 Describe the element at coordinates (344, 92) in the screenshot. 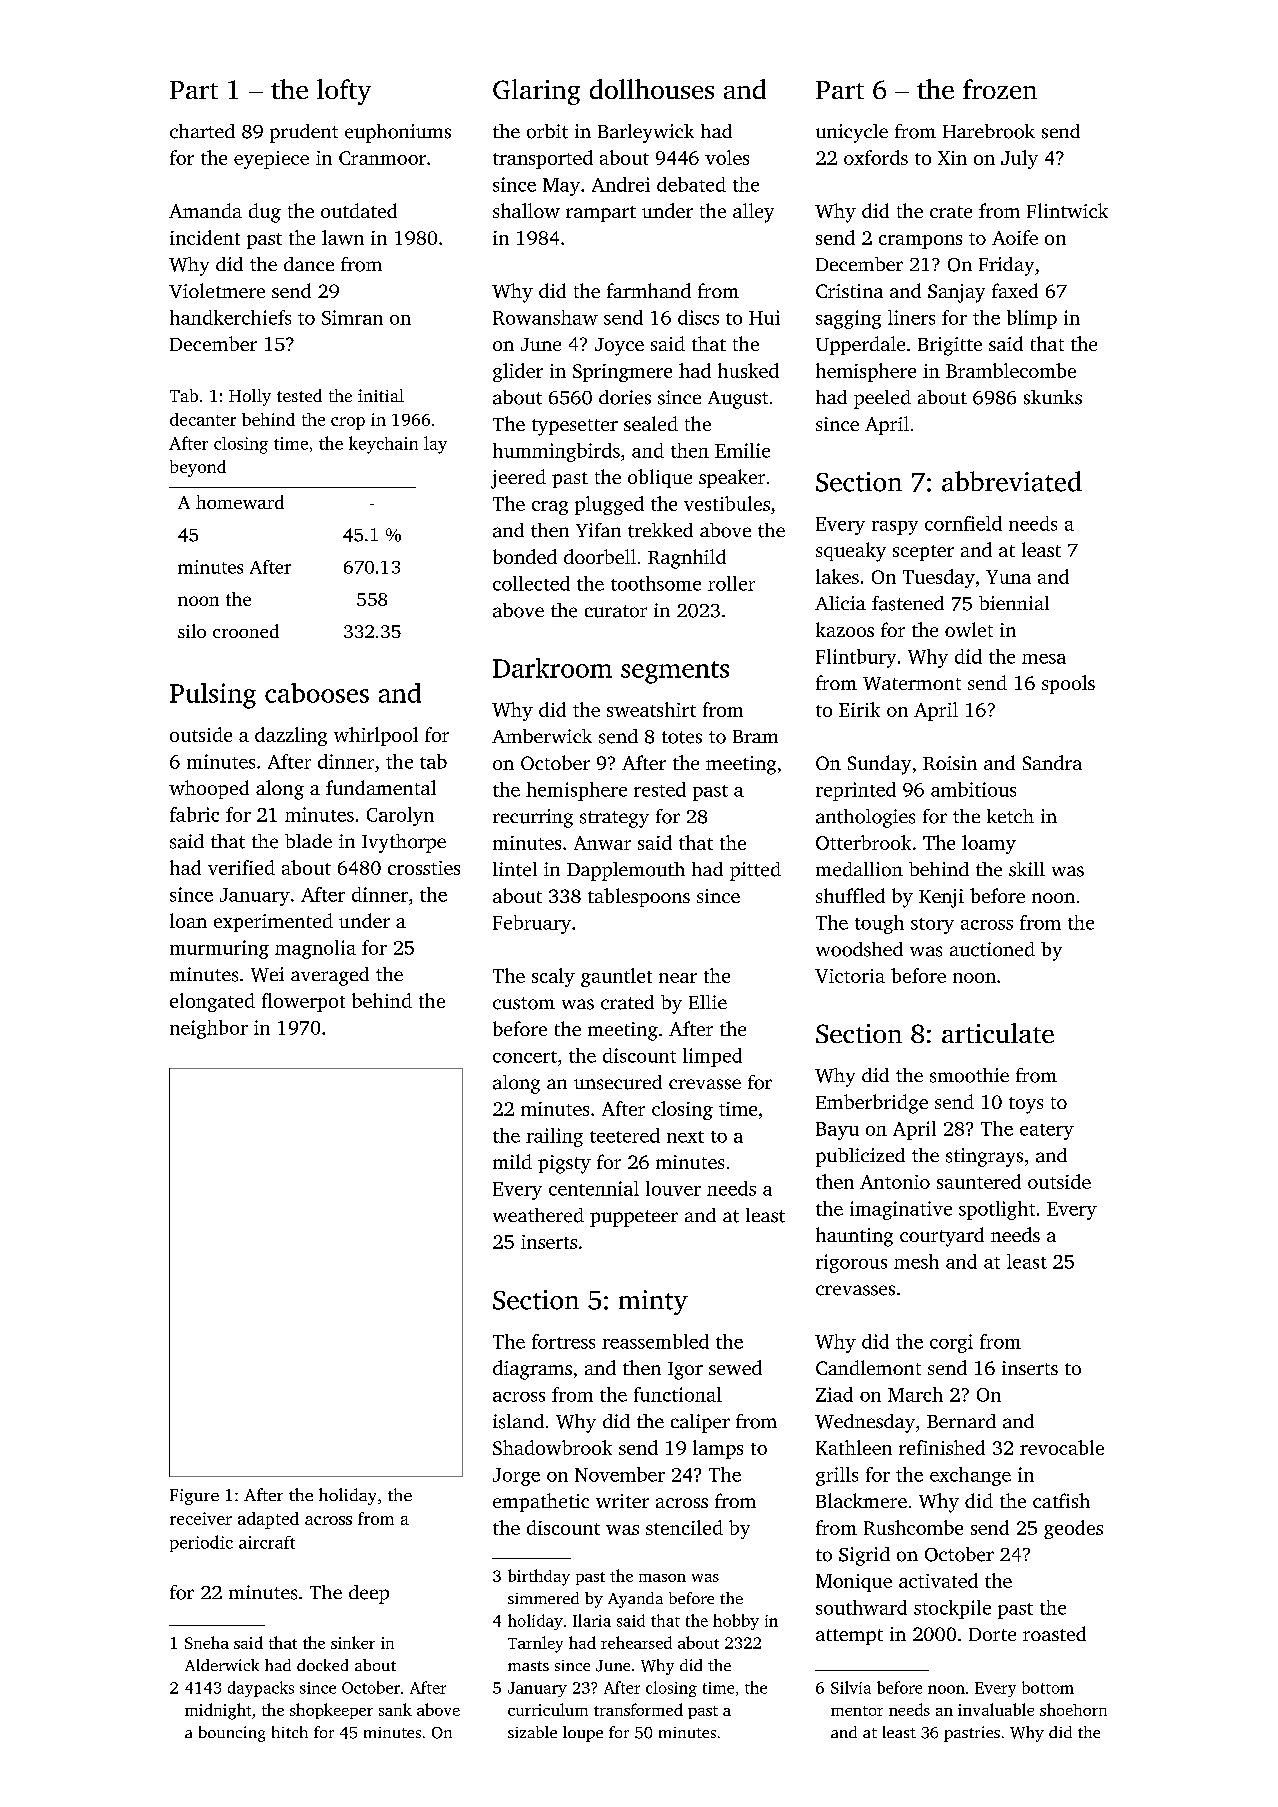

I see `lofty` at that location.
